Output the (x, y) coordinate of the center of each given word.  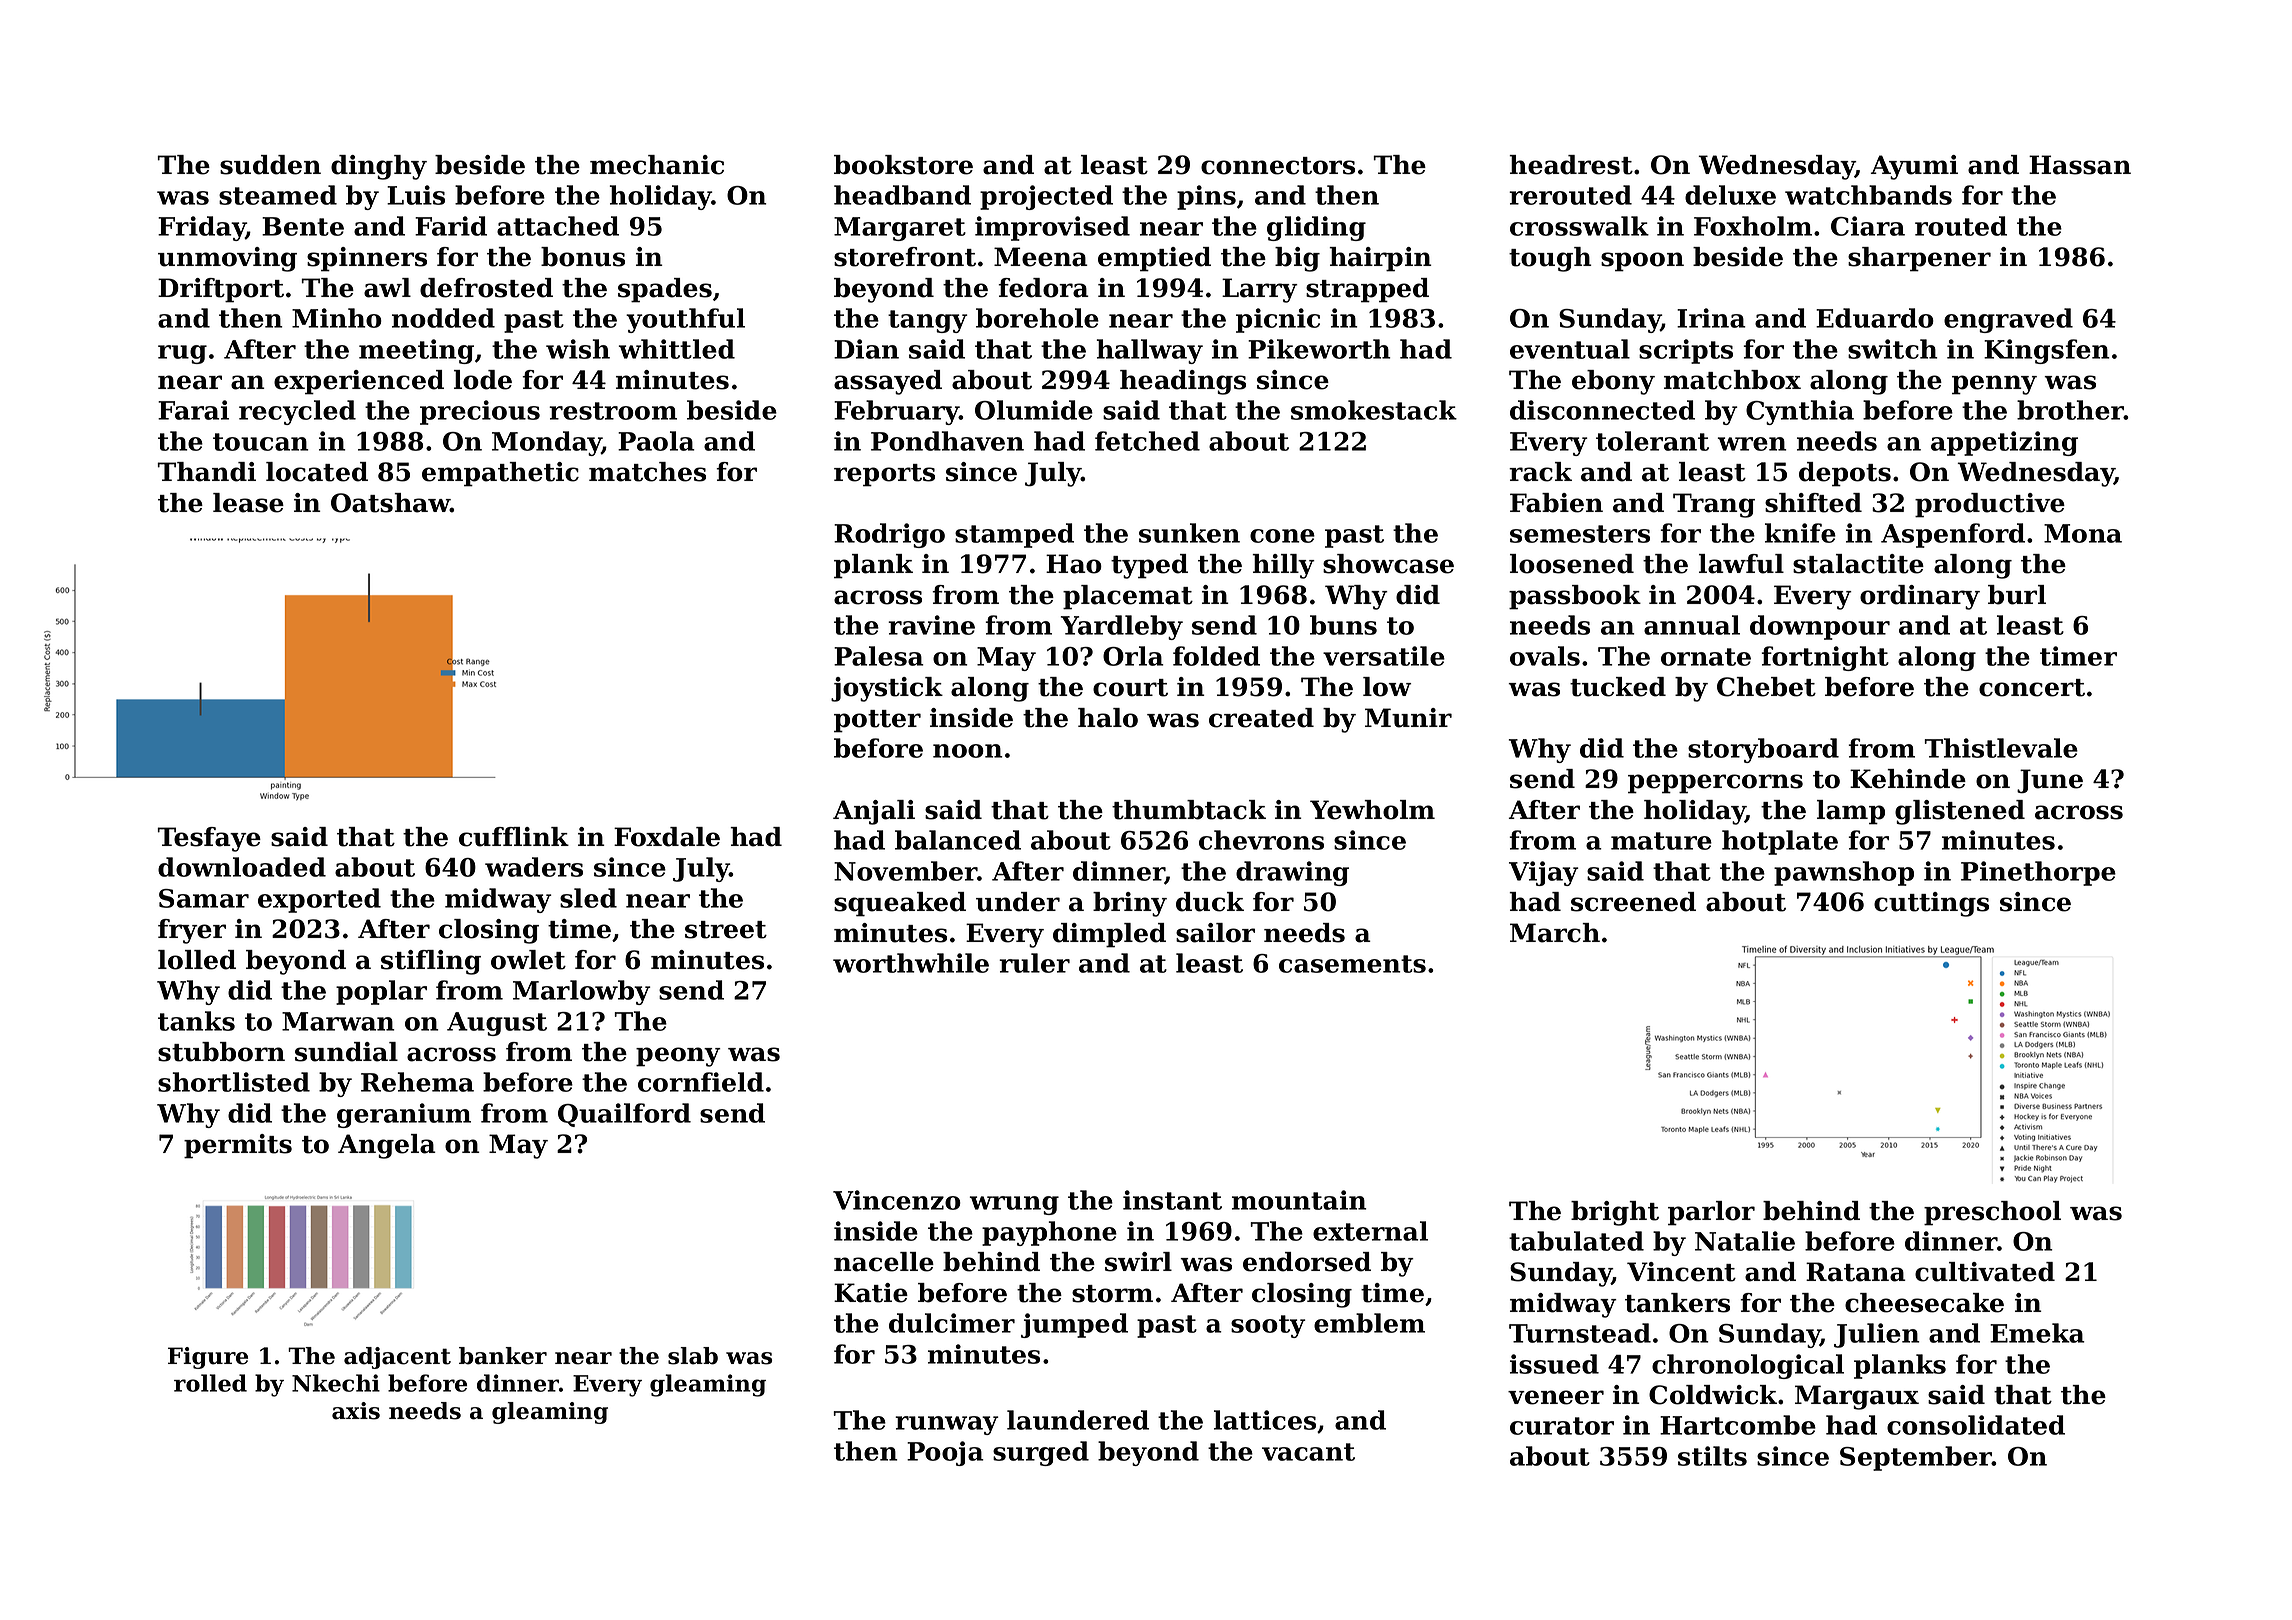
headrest (1571, 165)
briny (1130, 904)
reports (884, 475)
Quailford (624, 1115)
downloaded (242, 867)
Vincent (1681, 1272)
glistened (1960, 812)
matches (647, 472)
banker (503, 1356)
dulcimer (952, 1323)
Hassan (2080, 165)
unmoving (227, 259)
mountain (1299, 1200)
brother (2070, 410)
